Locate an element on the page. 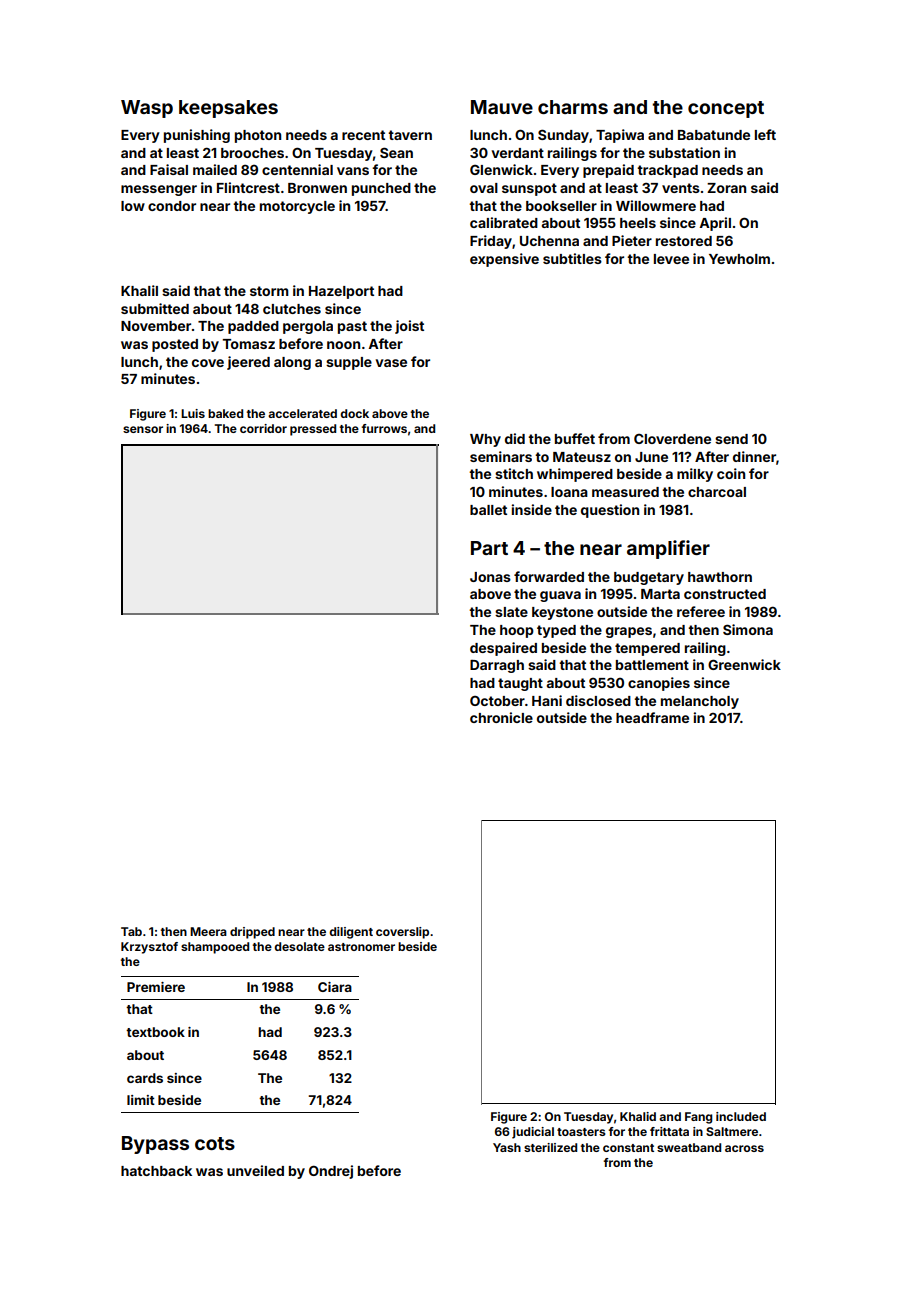 The height and width of the document is (1316, 908). dinner is located at coordinates (754, 456).
